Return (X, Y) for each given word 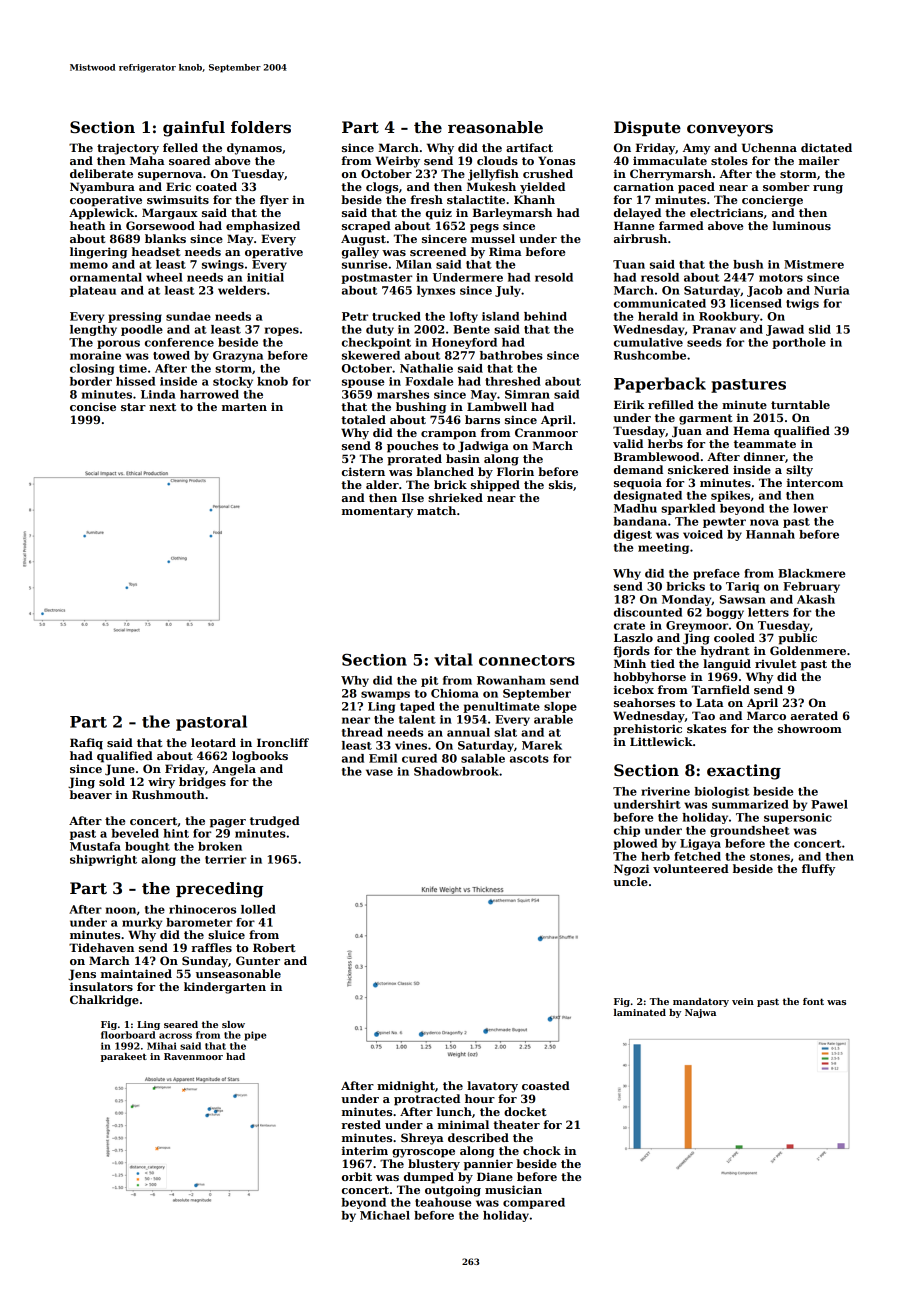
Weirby (397, 162)
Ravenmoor (193, 1056)
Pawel (829, 804)
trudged (275, 822)
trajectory (128, 149)
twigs (802, 304)
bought (147, 847)
